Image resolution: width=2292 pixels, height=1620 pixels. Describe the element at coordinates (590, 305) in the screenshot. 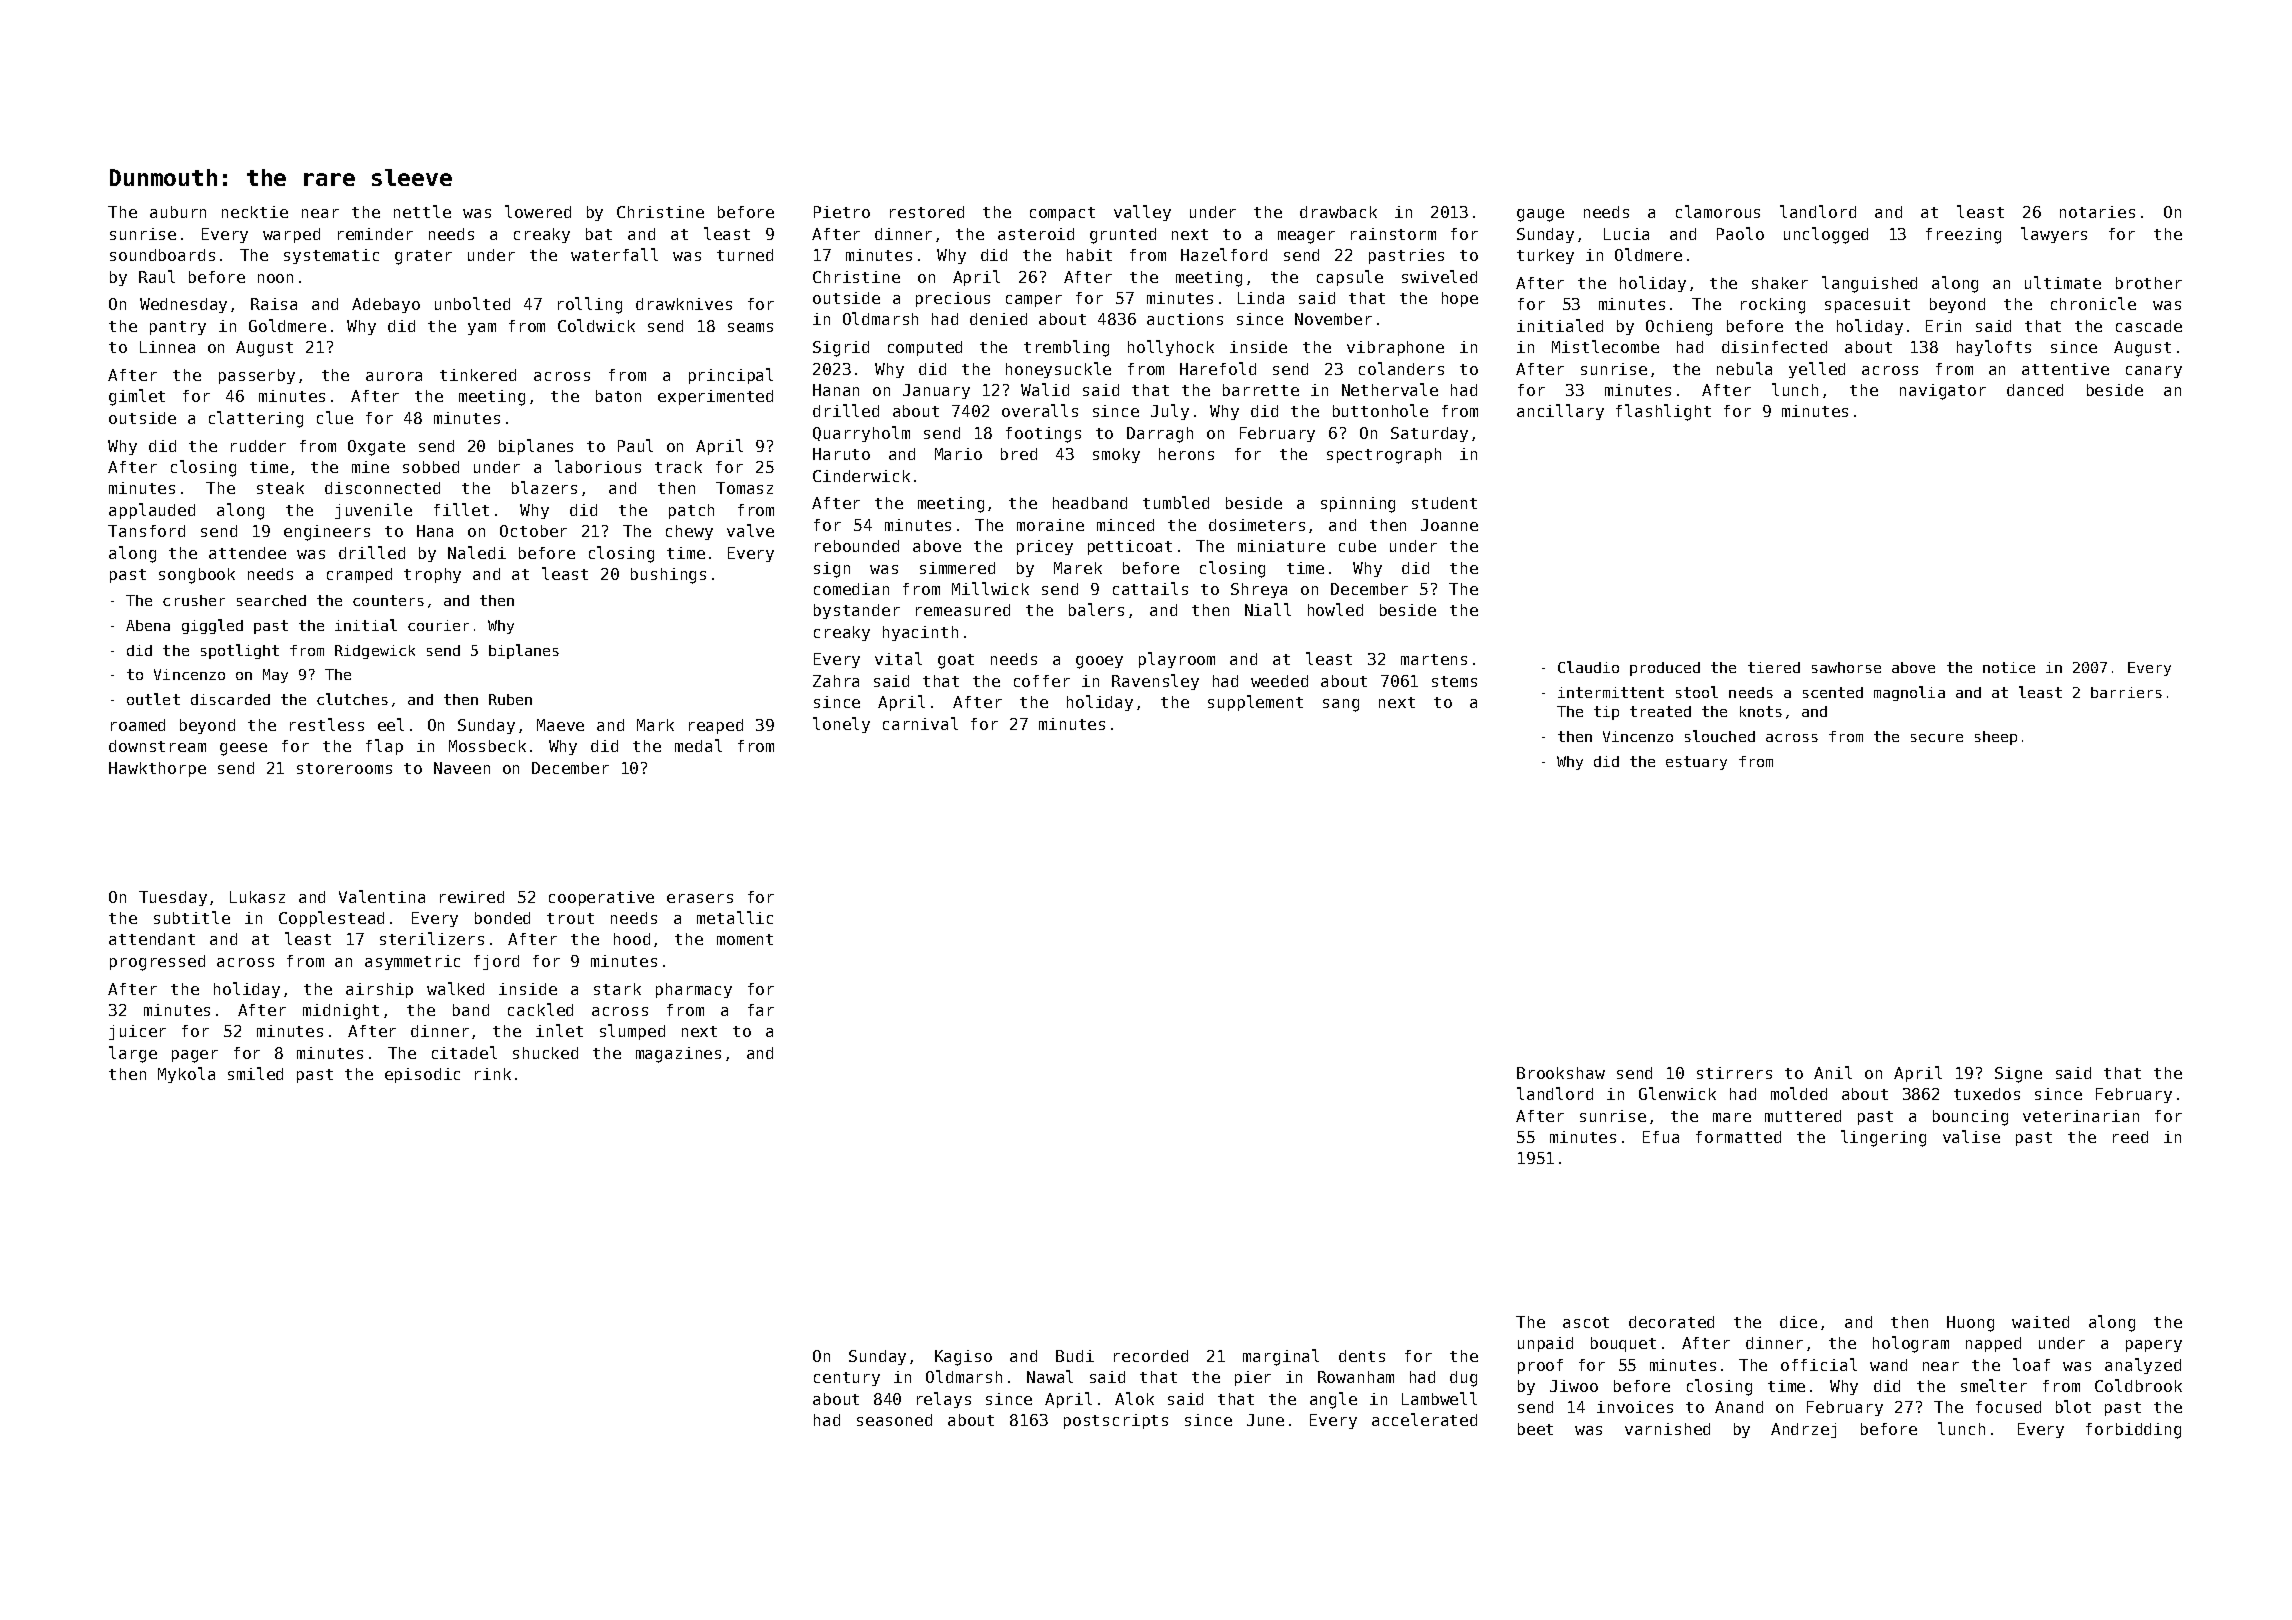

I see `rolling` at that location.
